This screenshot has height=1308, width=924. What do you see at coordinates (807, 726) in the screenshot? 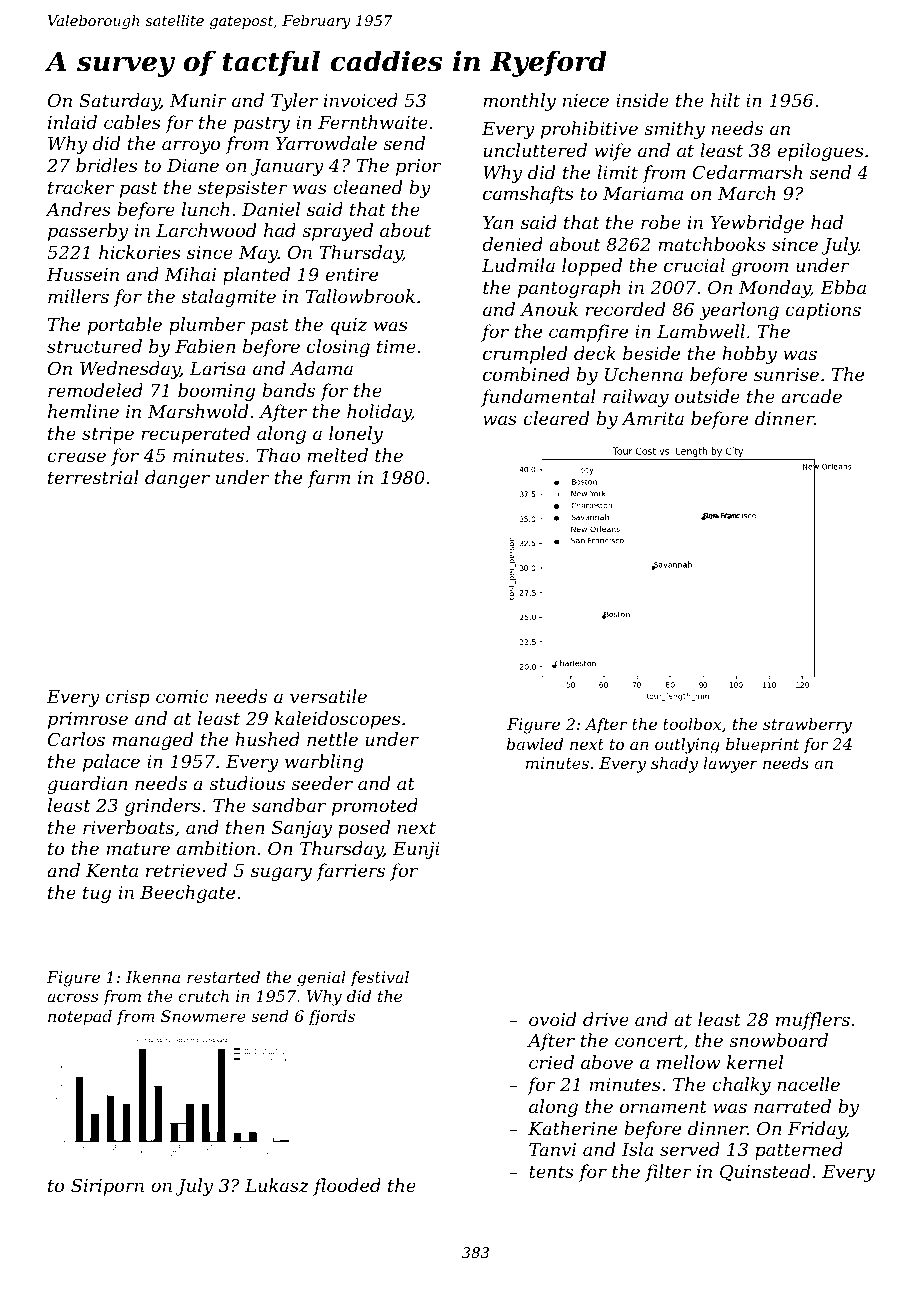
I see `strawberry` at bounding box center [807, 726].
